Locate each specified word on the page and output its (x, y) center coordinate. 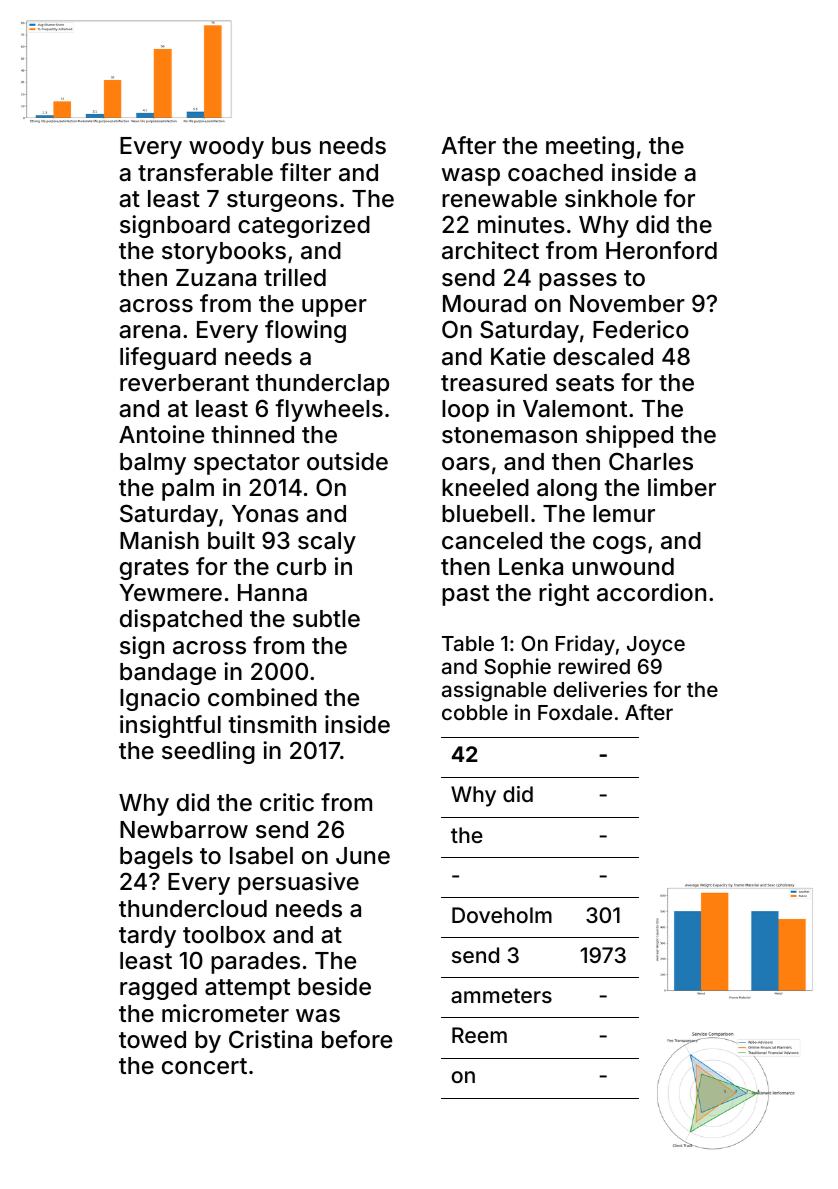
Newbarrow (184, 830)
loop (465, 411)
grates (154, 569)
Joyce (656, 646)
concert (204, 1066)
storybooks (224, 253)
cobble (475, 712)
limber (682, 487)
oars (466, 464)
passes (578, 282)
